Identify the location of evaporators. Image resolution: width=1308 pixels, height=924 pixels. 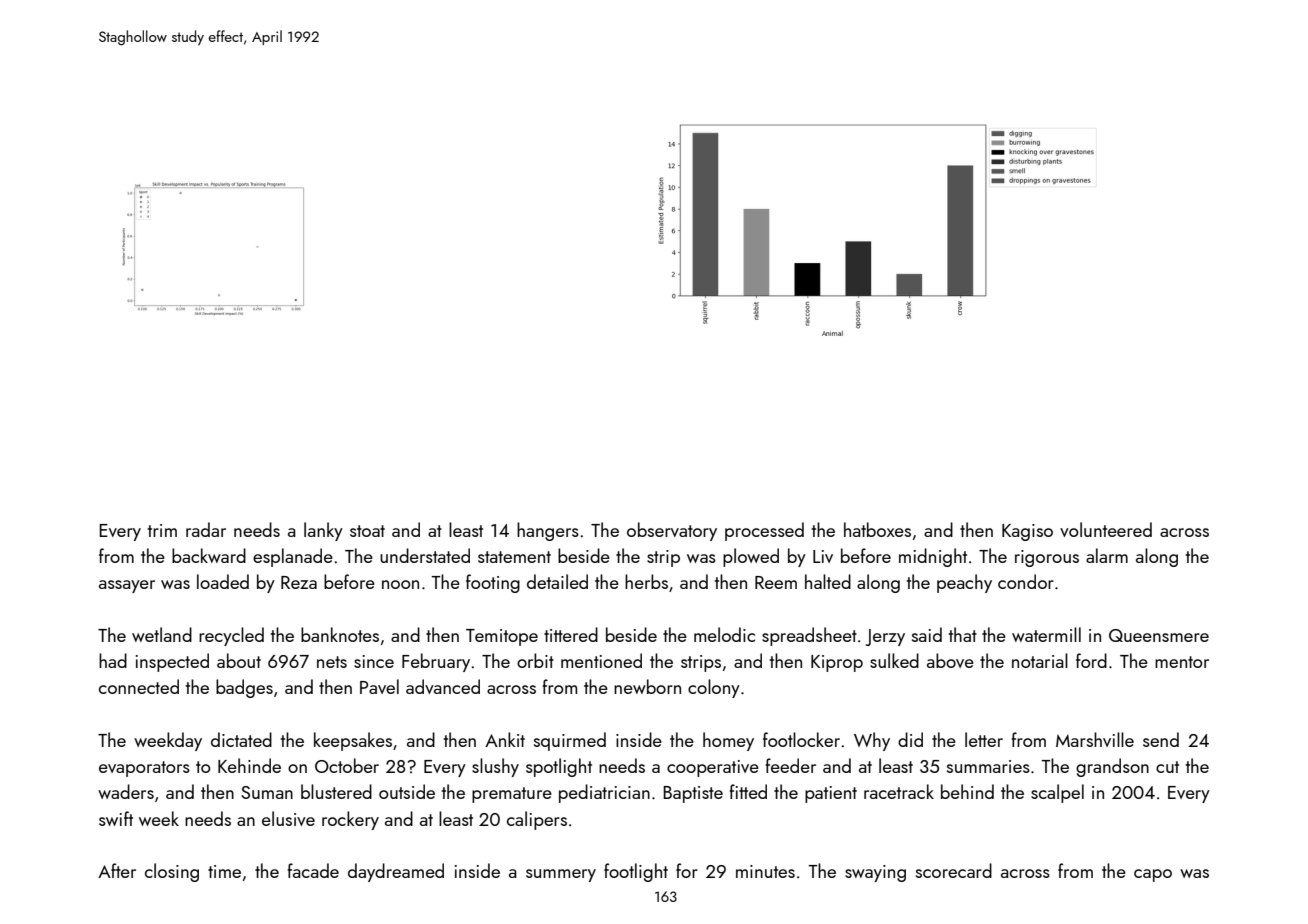
(144, 769).
